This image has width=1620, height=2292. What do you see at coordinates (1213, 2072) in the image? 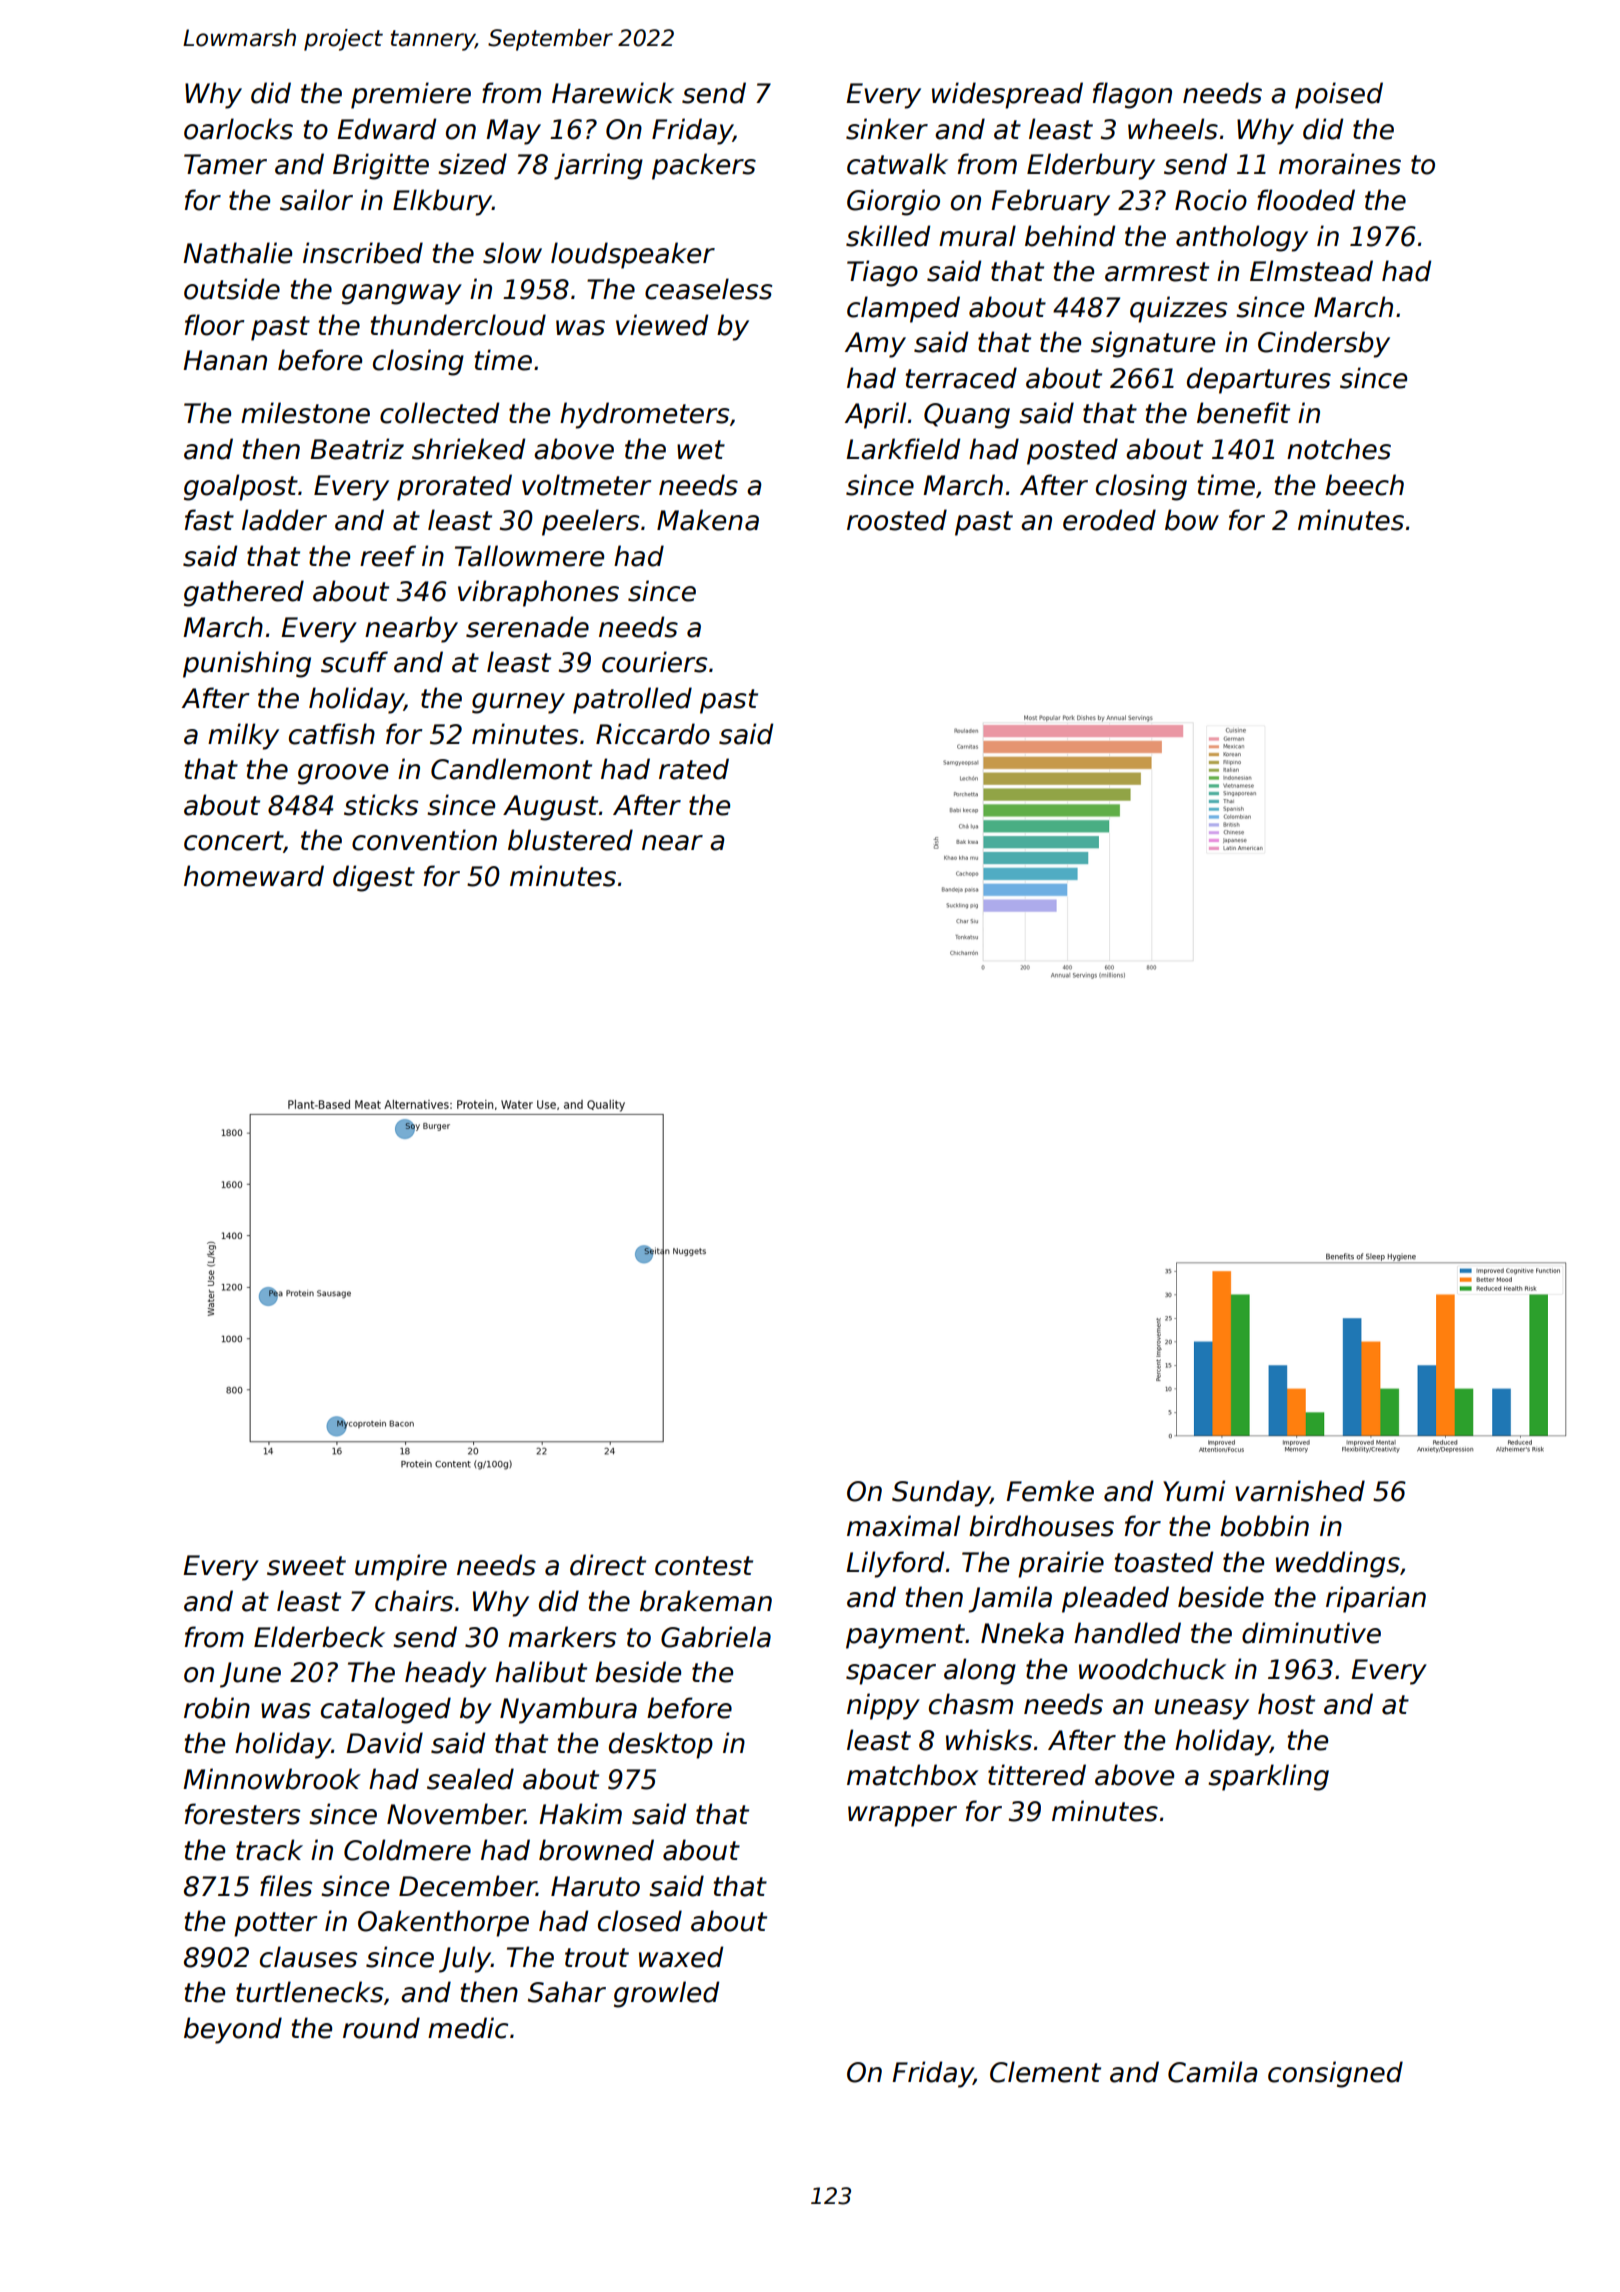
I see `Camila` at bounding box center [1213, 2072].
